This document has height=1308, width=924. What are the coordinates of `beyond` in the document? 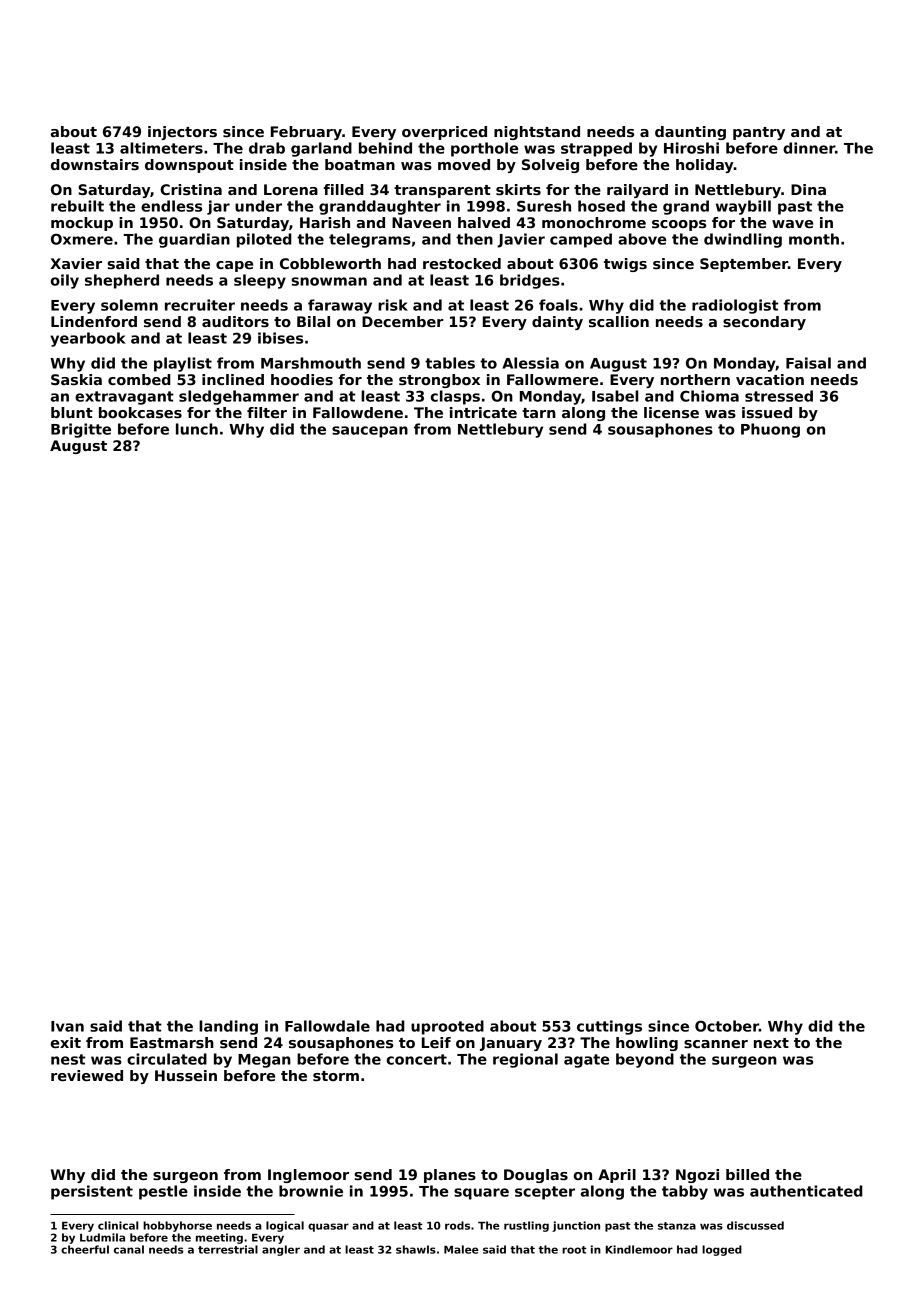 It's located at (645, 1060).
